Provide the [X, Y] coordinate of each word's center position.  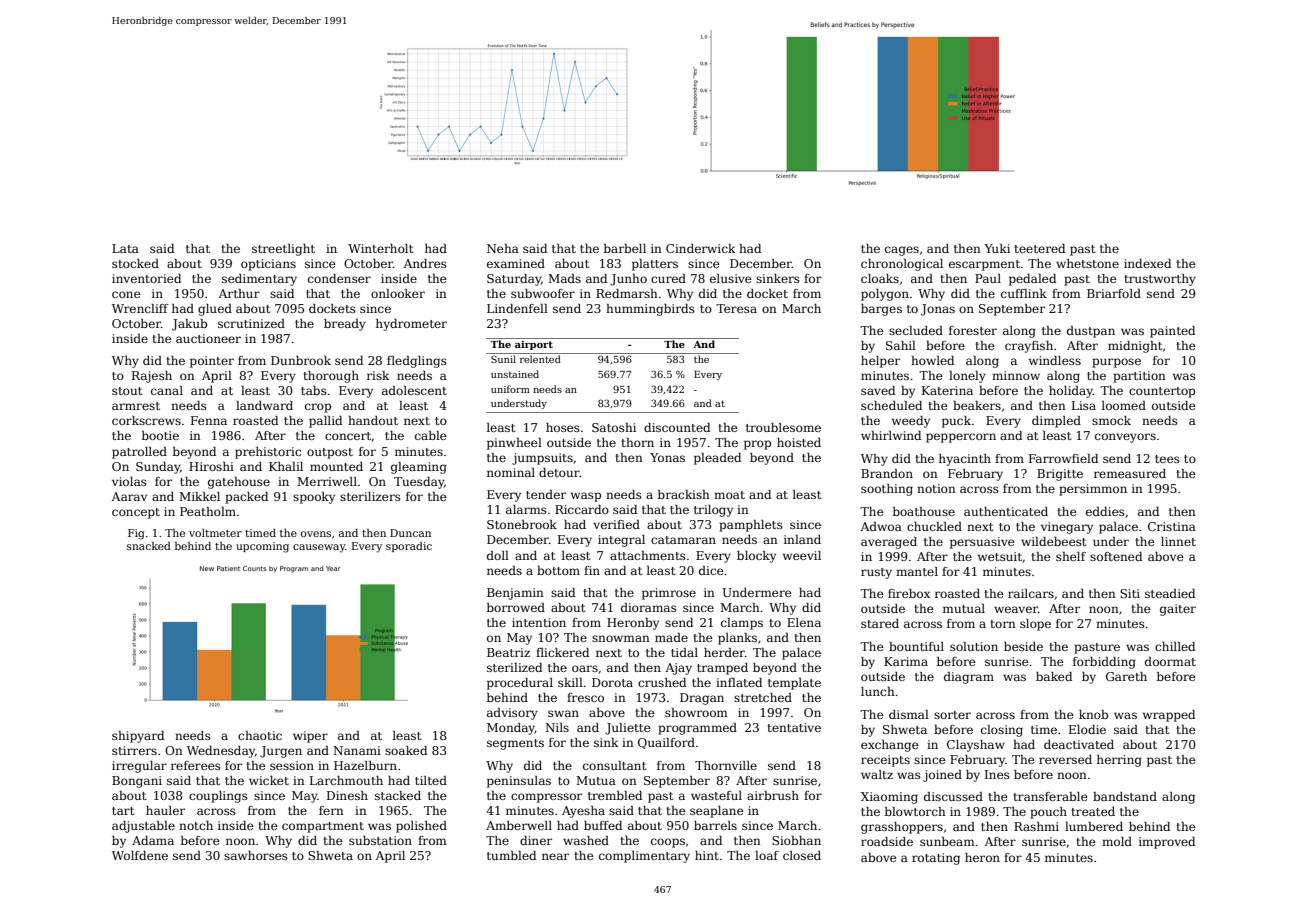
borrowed [516, 607]
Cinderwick [700, 248]
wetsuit [1000, 557]
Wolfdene [140, 855]
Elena [804, 622]
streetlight [283, 250]
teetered [1039, 248]
